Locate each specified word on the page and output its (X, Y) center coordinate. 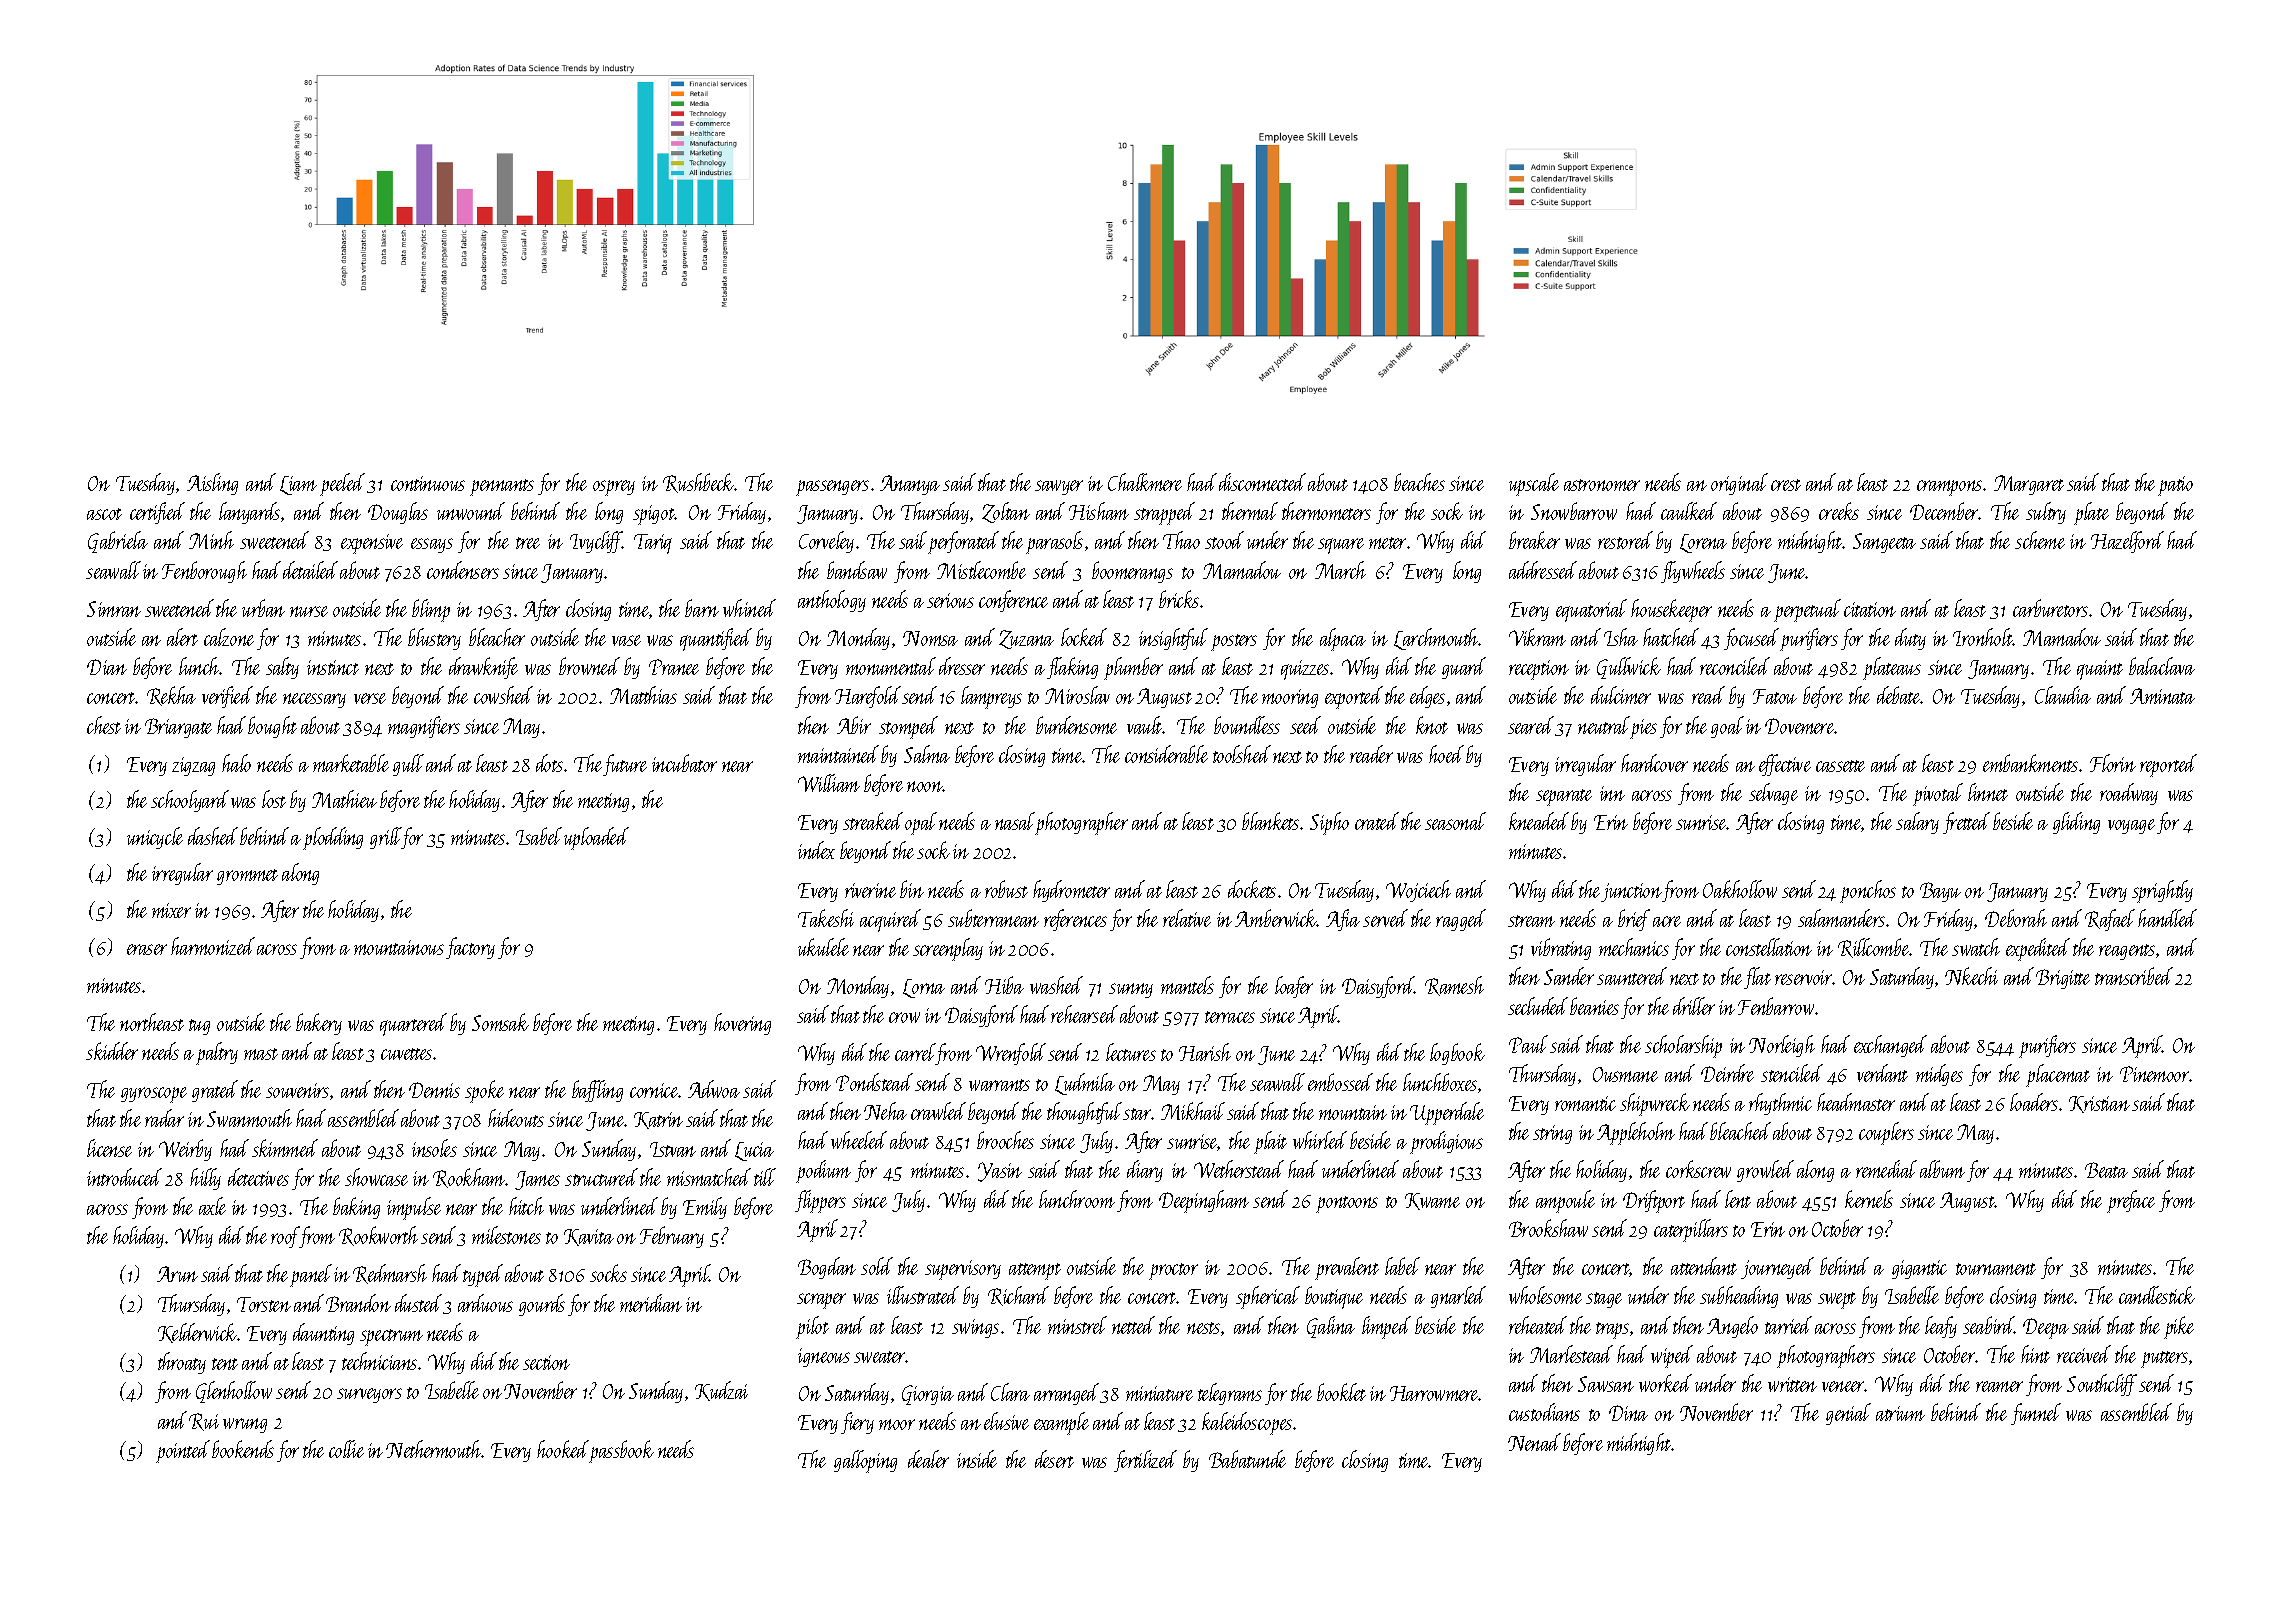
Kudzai (721, 1391)
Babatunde (1247, 1459)
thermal (1250, 511)
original (1739, 484)
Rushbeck (699, 483)
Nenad (1534, 1442)
